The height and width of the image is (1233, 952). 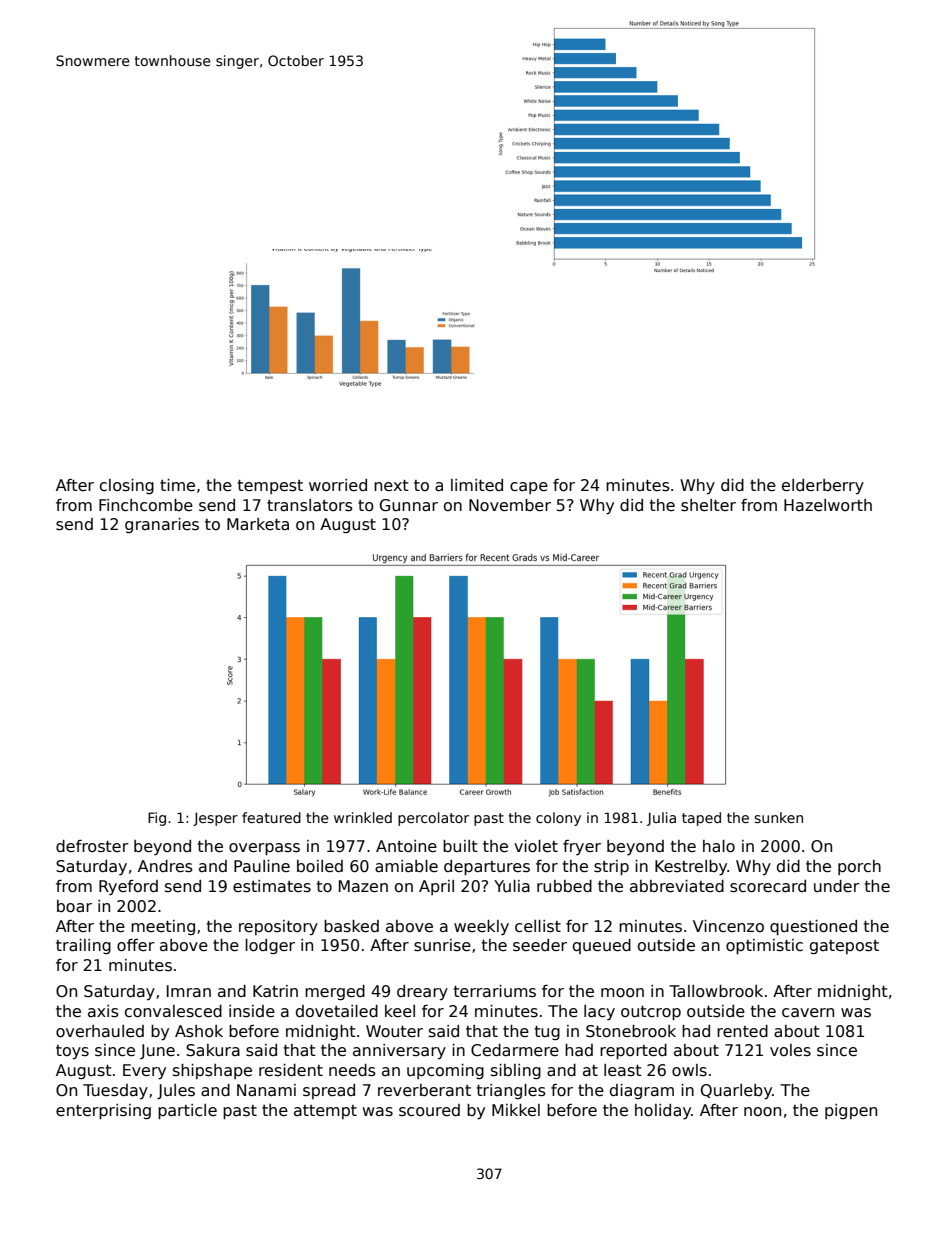 I want to click on Hazelworth, so click(x=828, y=505).
